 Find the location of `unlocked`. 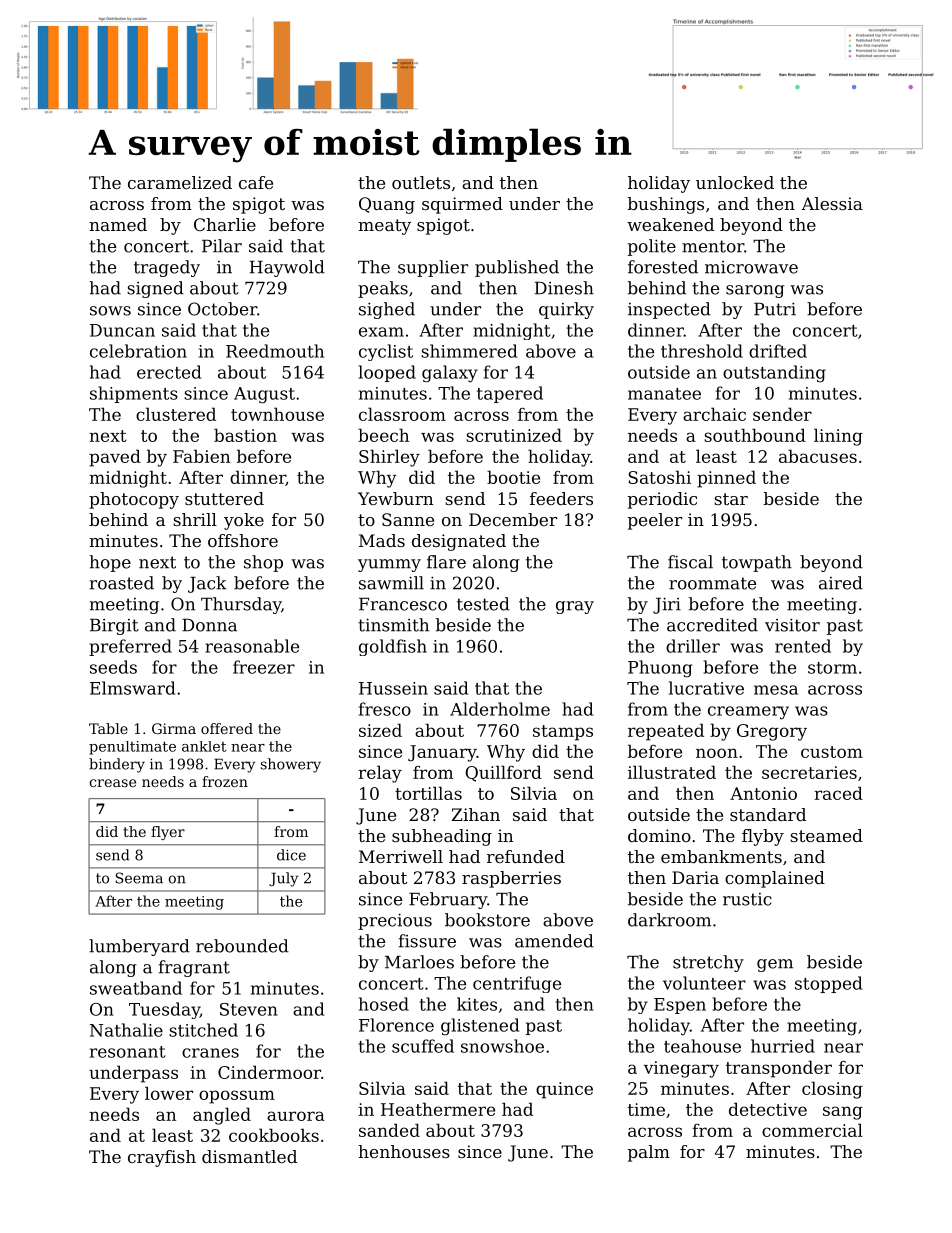

unlocked is located at coordinates (735, 182).
